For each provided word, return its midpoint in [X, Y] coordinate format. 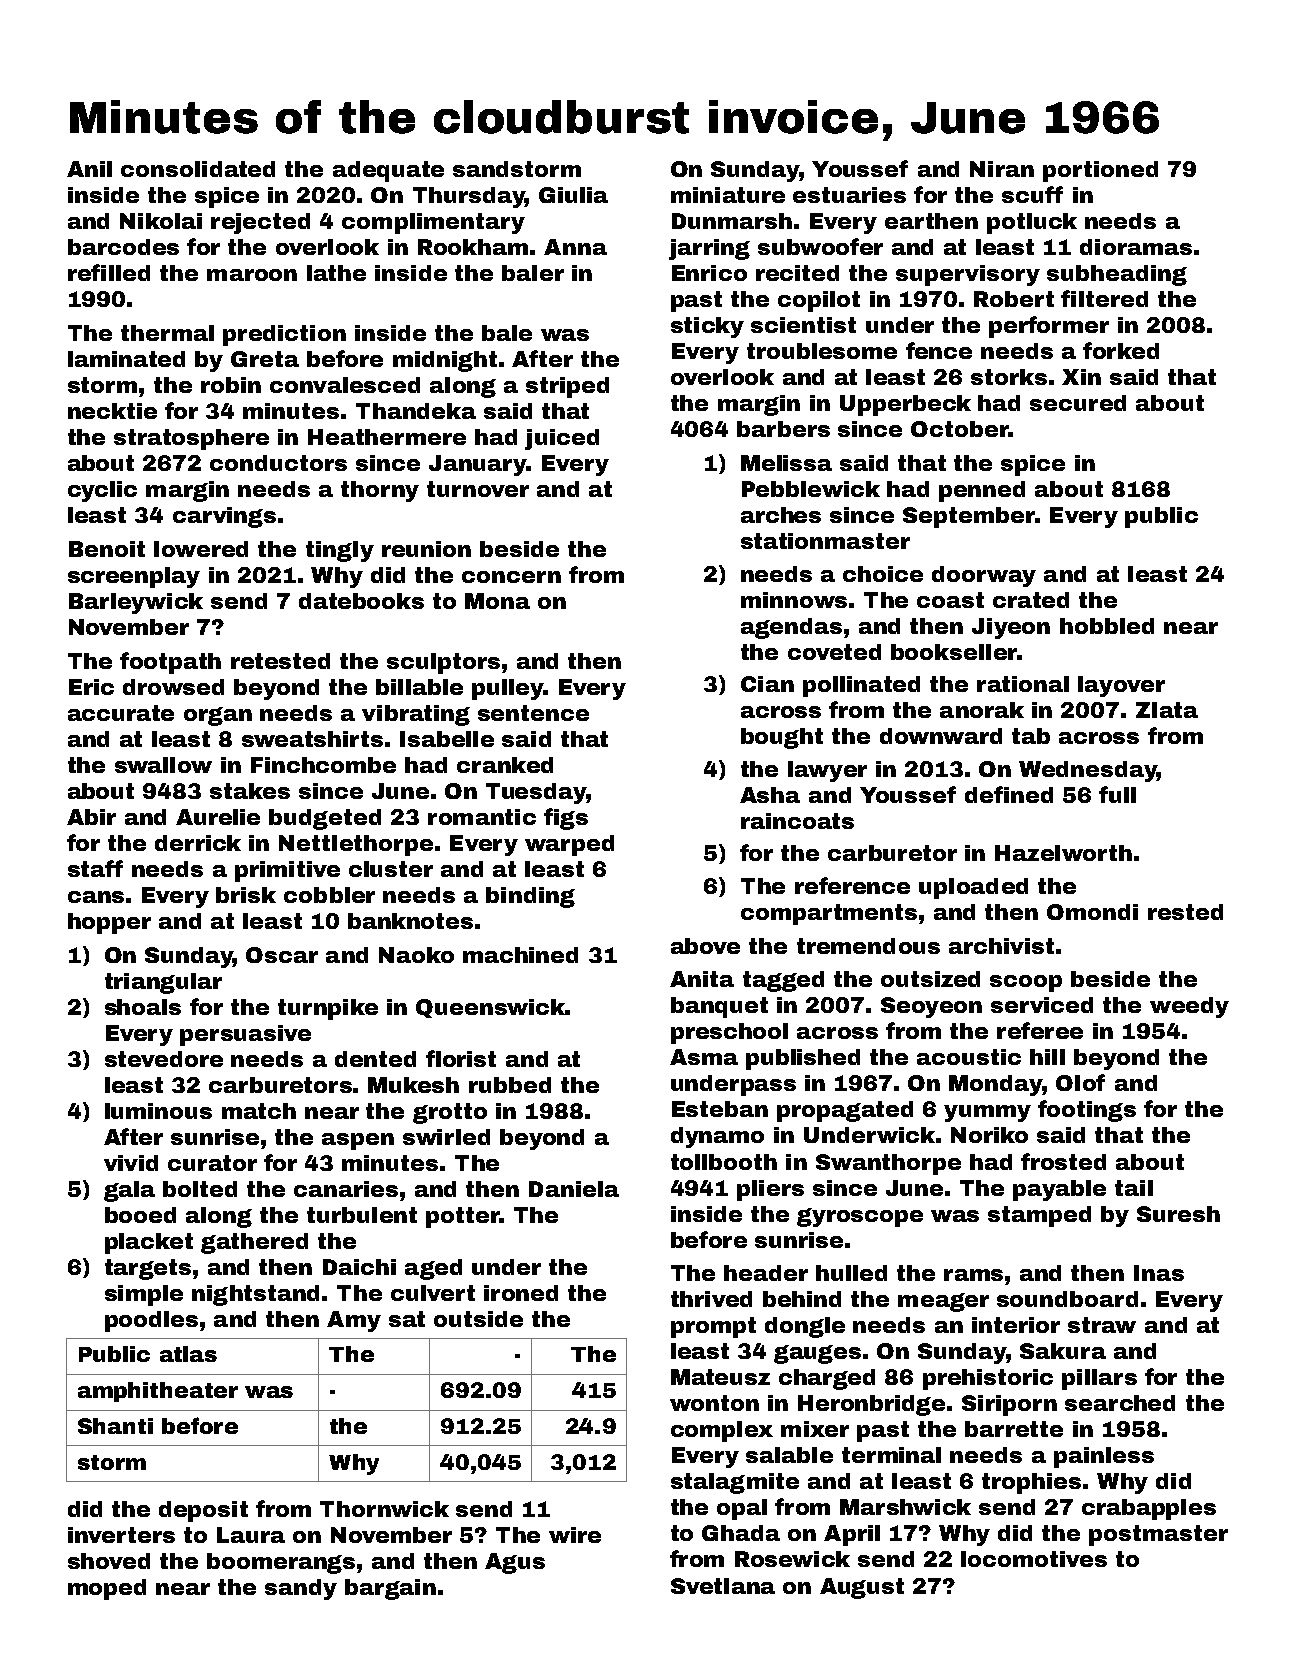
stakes [250, 791]
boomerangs [281, 1563]
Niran [1002, 169]
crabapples [1149, 1509]
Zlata [1167, 710]
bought [782, 738]
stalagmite [735, 1483]
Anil [89, 169]
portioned [1100, 171]
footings [1087, 1111]
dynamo [717, 1137]
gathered [254, 1243]
